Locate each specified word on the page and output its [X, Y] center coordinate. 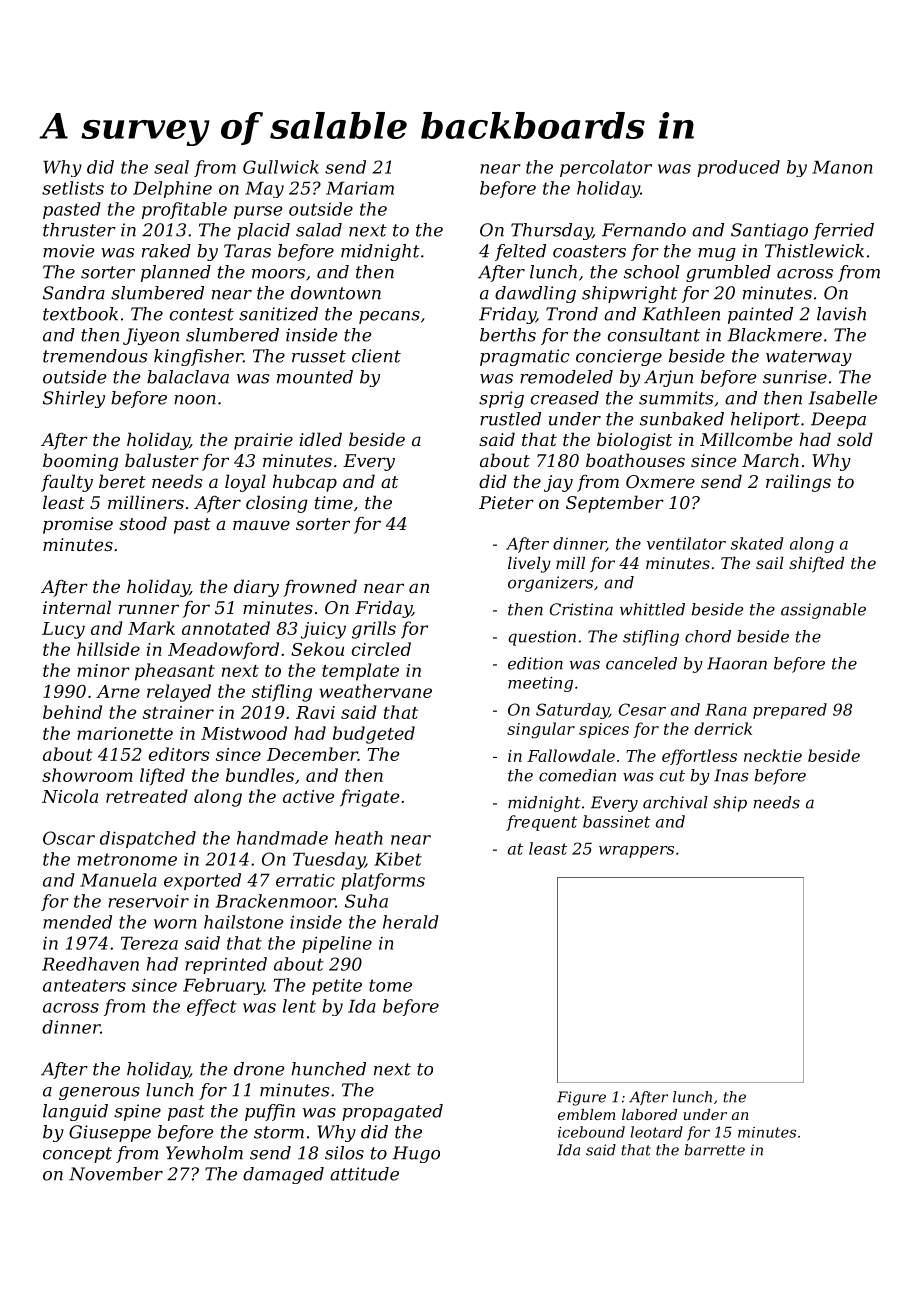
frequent [541, 823]
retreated [147, 796]
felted [520, 252]
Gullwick [281, 167]
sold [855, 439]
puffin [270, 1112]
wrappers [636, 852]
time [334, 502]
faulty [67, 483]
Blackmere [774, 335]
